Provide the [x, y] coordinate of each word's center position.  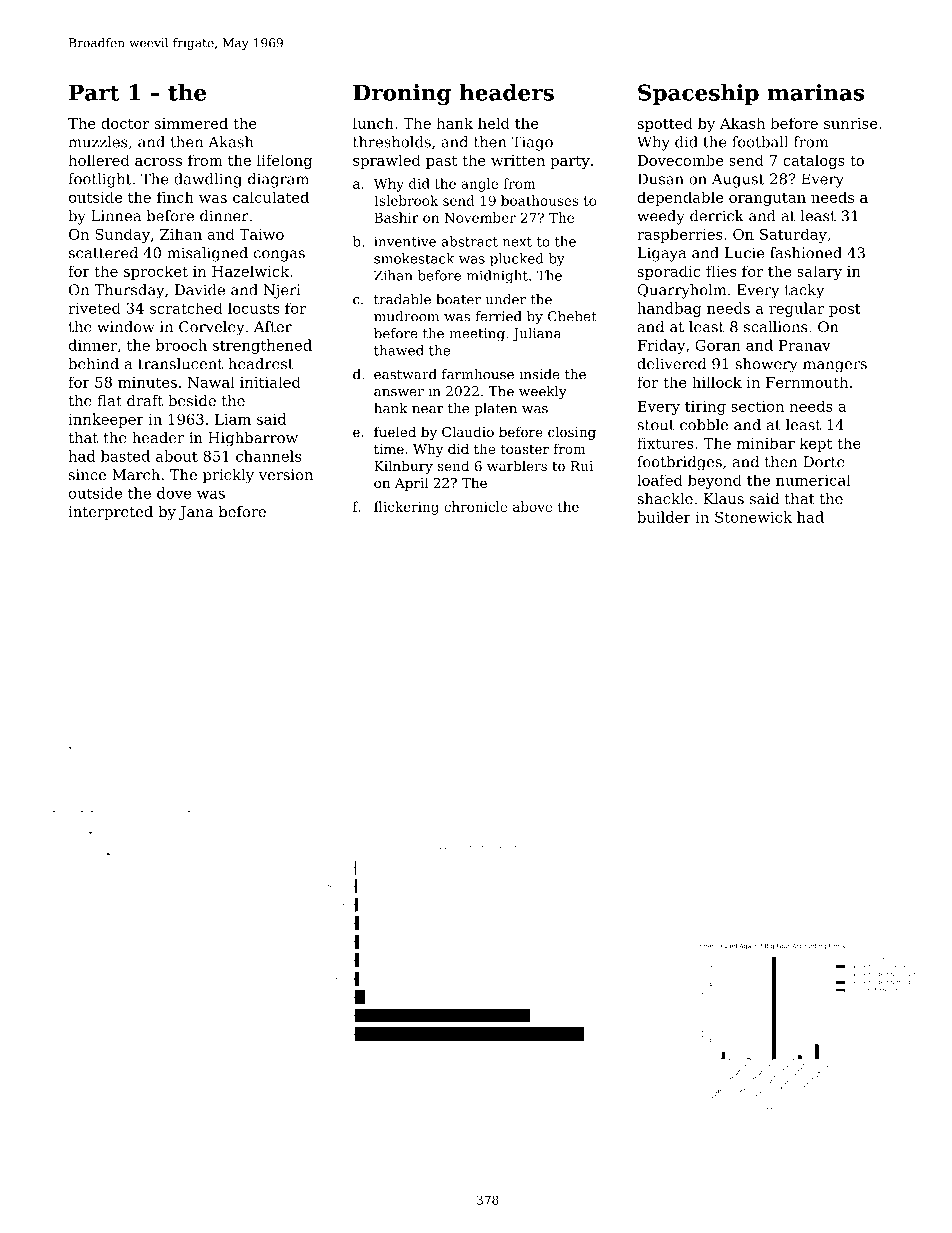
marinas [815, 92]
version [286, 475]
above [532, 506]
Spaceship [698, 94]
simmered [191, 123]
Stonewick [753, 517]
